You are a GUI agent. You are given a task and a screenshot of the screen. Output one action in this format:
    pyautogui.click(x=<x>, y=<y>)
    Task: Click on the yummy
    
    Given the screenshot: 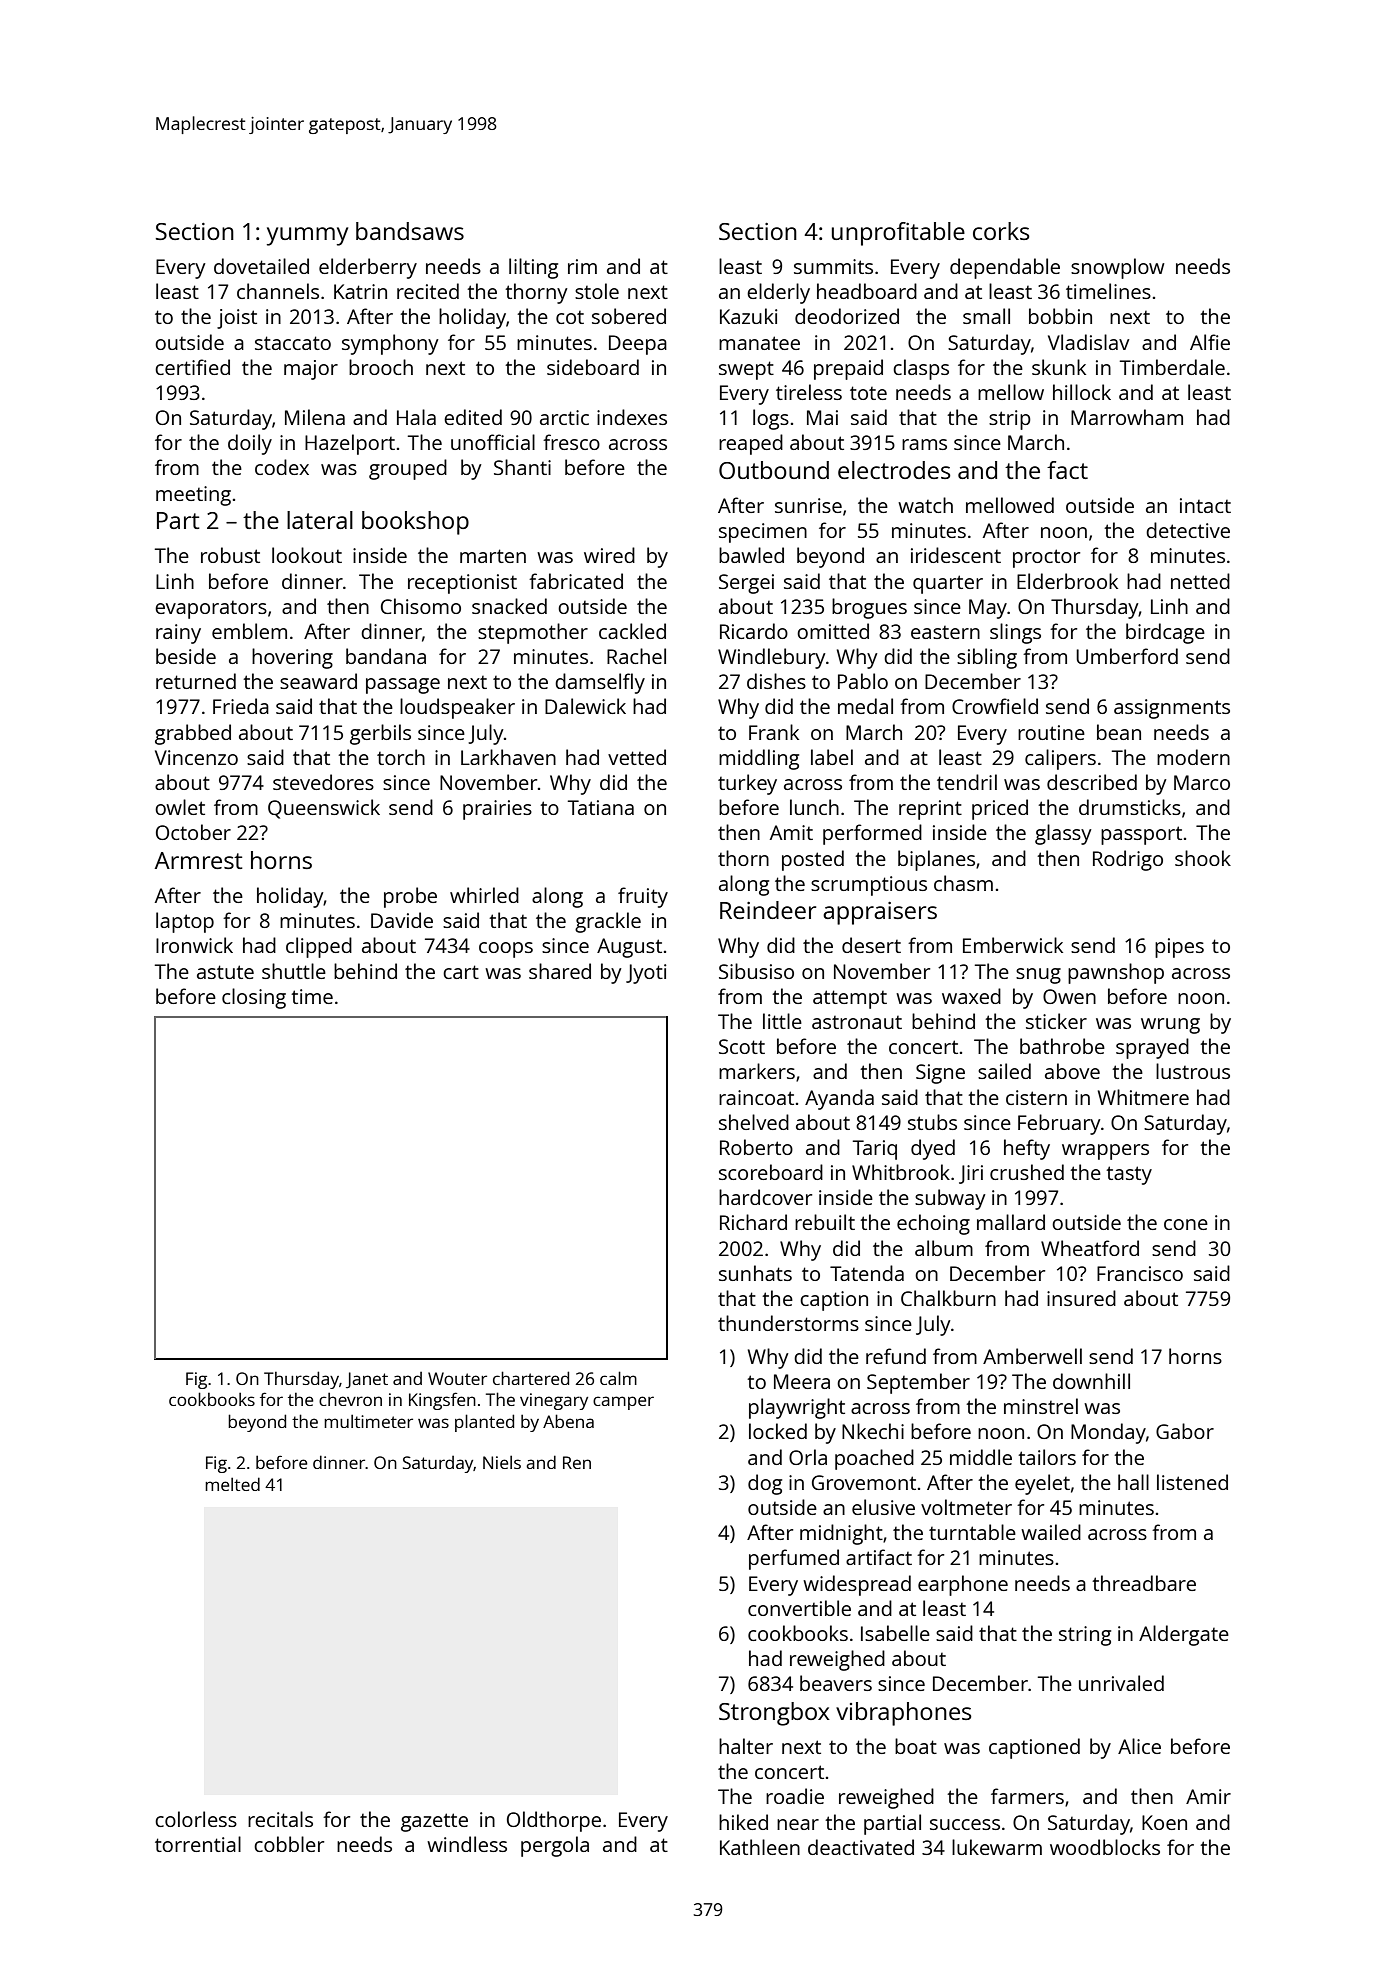 What is the action you would take?
    pyautogui.click(x=307, y=236)
